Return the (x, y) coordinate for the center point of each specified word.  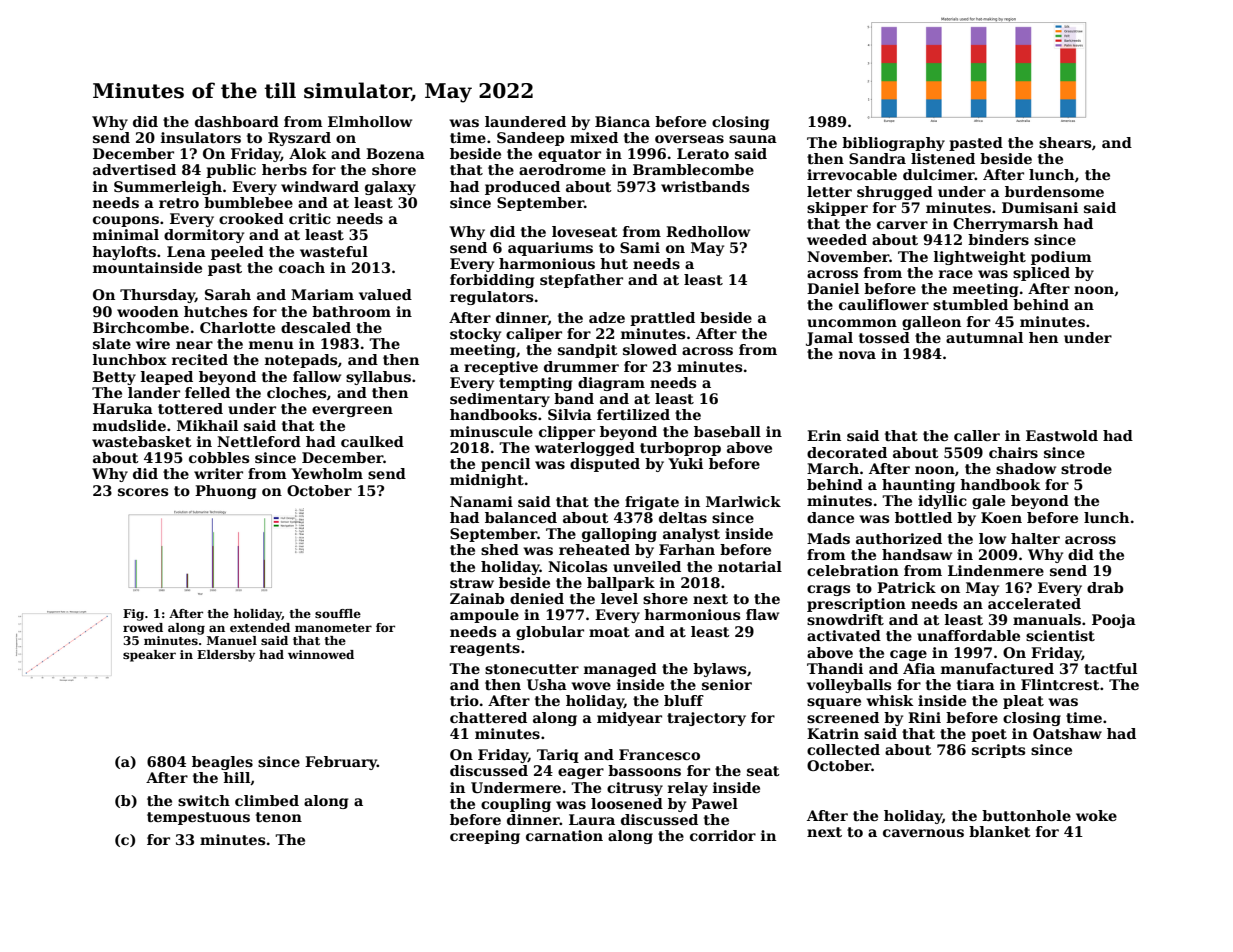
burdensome (1054, 191)
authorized (899, 538)
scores (143, 492)
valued (385, 294)
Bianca (622, 121)
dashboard (237, 121)
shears (1065, 142)
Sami (640, 247)
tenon (279, 817)
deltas (683, 517)
